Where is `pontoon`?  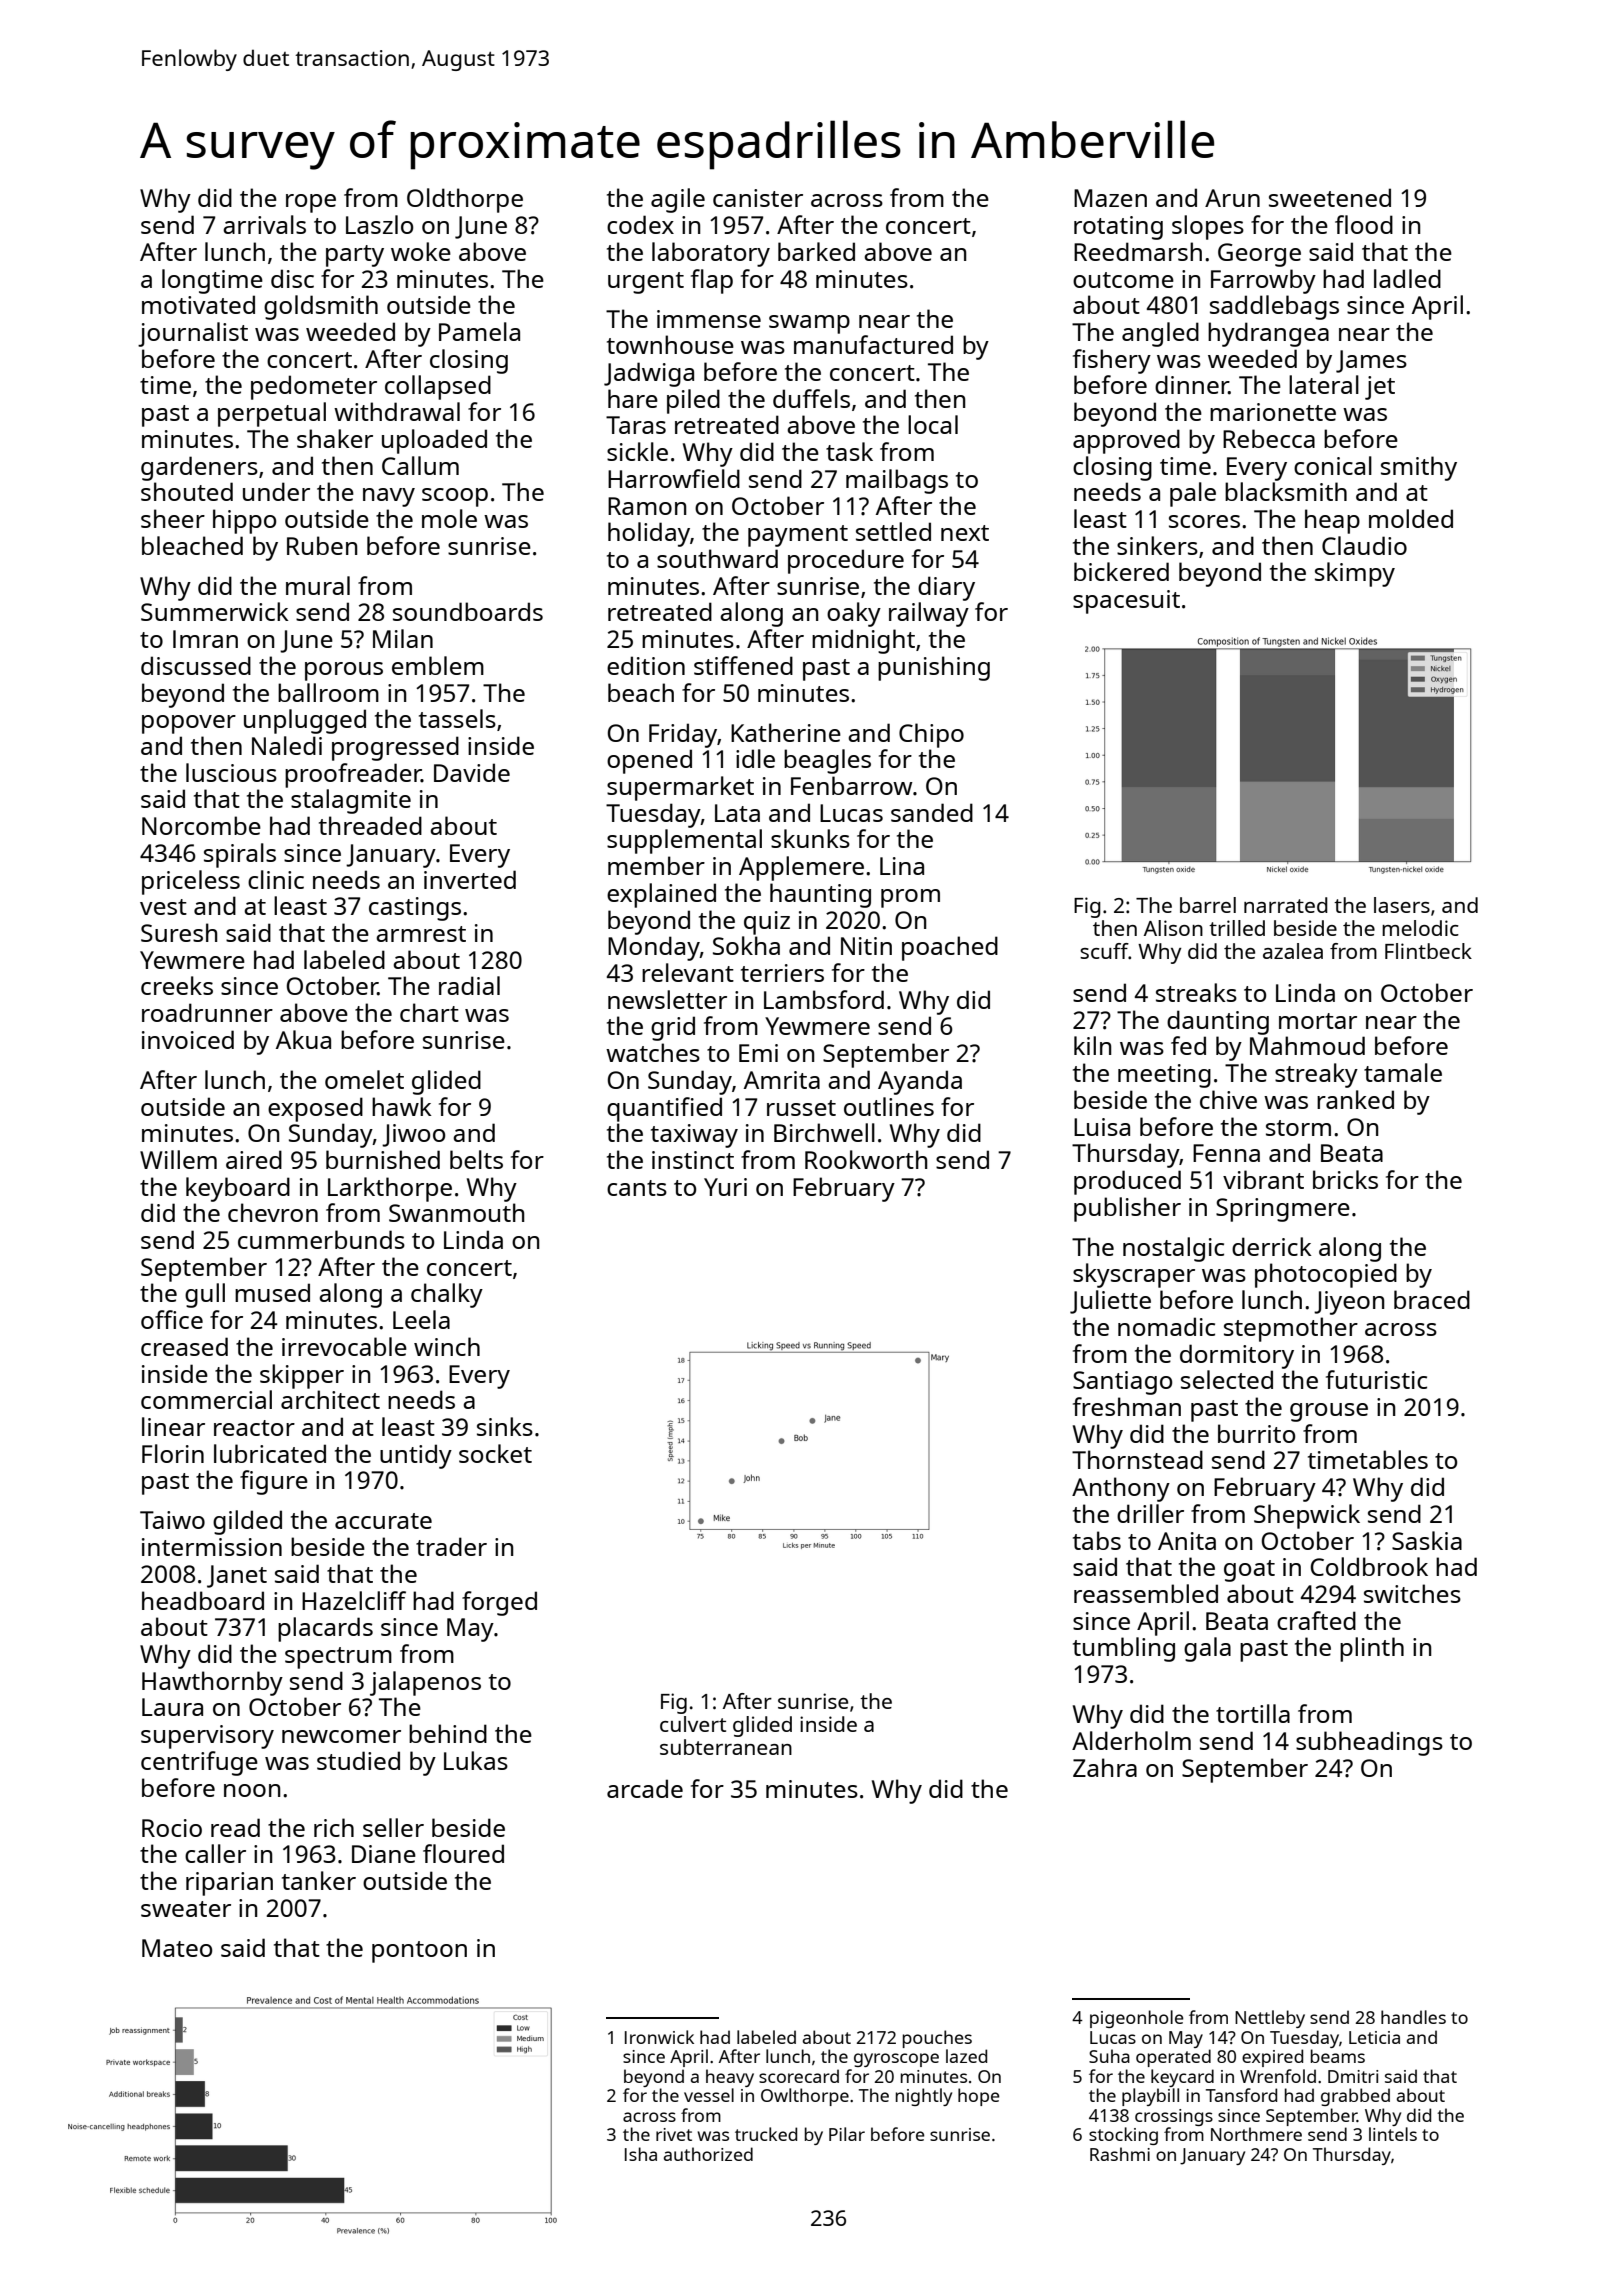 pontoon is located at coordinates (419, 1952).
